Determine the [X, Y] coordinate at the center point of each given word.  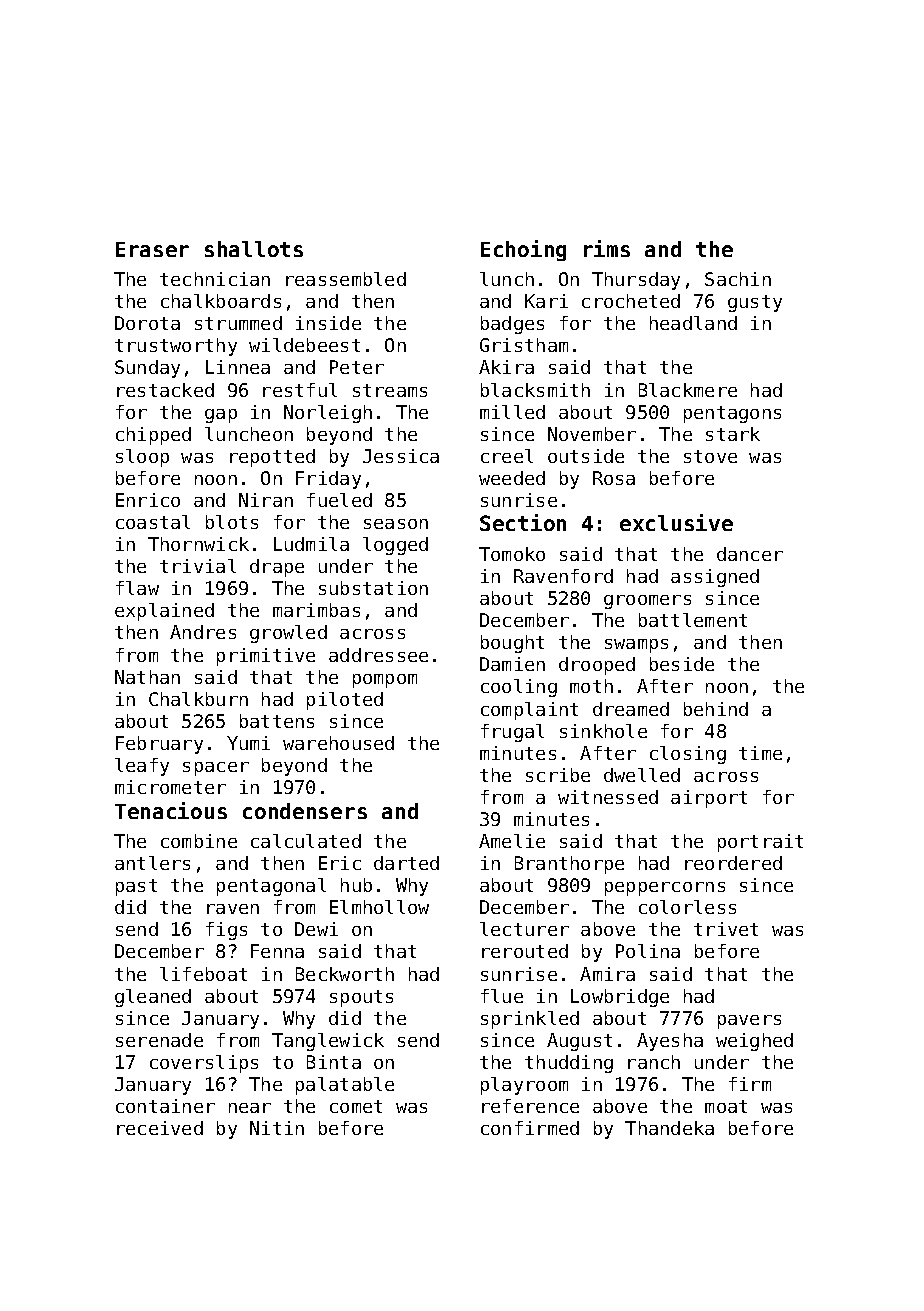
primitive [266, 657]
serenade [159, 1040]
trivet [726, 929]
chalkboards [221, 301]
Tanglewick [328, 1042]
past [136, 887]
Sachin [738, 279]
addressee [378, 655]
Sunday [147, 369]
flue [502, 996]
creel [507, 456]
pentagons [732, 414]
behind [716, 709]
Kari [546, 301]
